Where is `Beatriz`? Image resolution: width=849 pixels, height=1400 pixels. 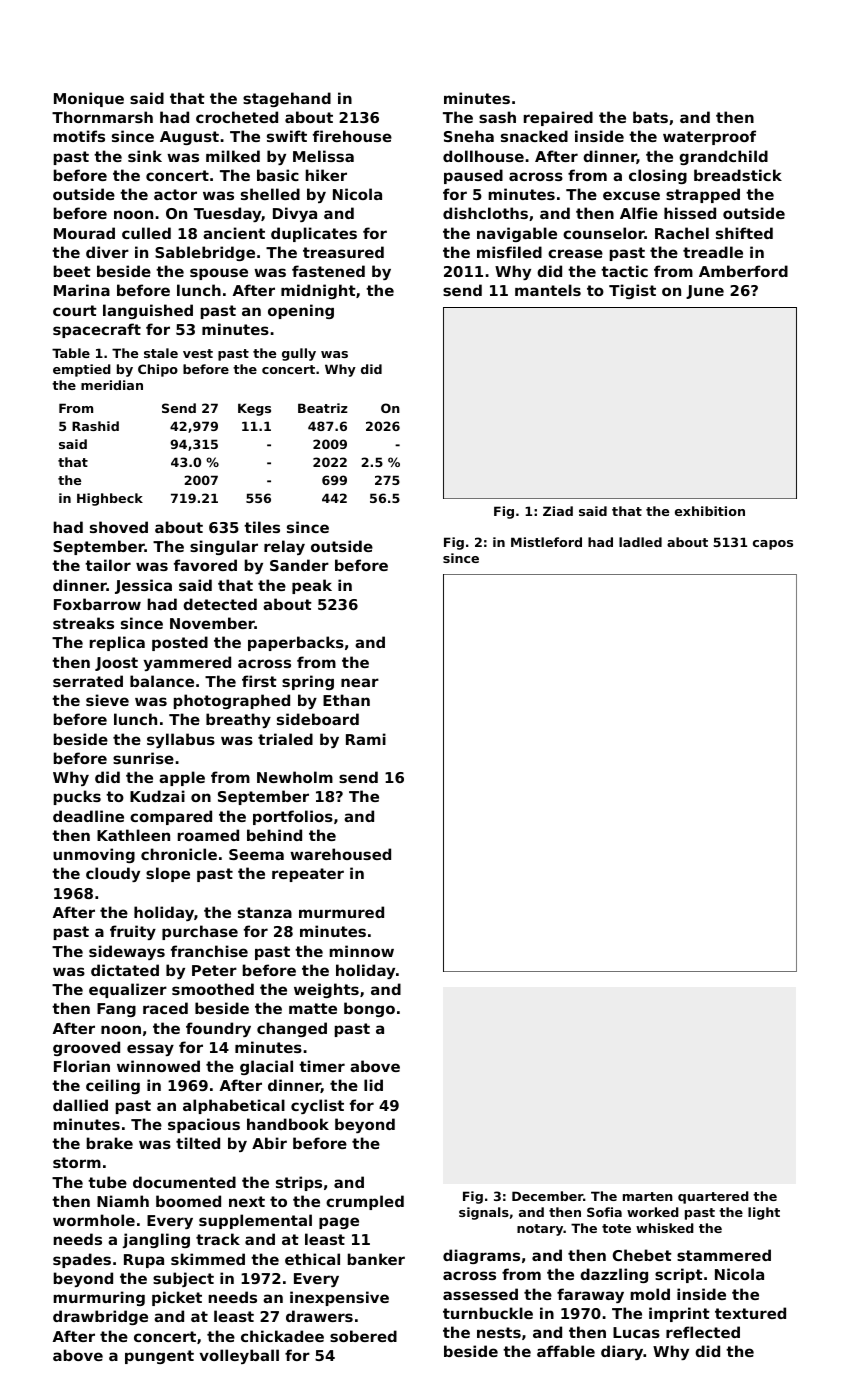 Beatriz is located at coordinates (323, 408).
